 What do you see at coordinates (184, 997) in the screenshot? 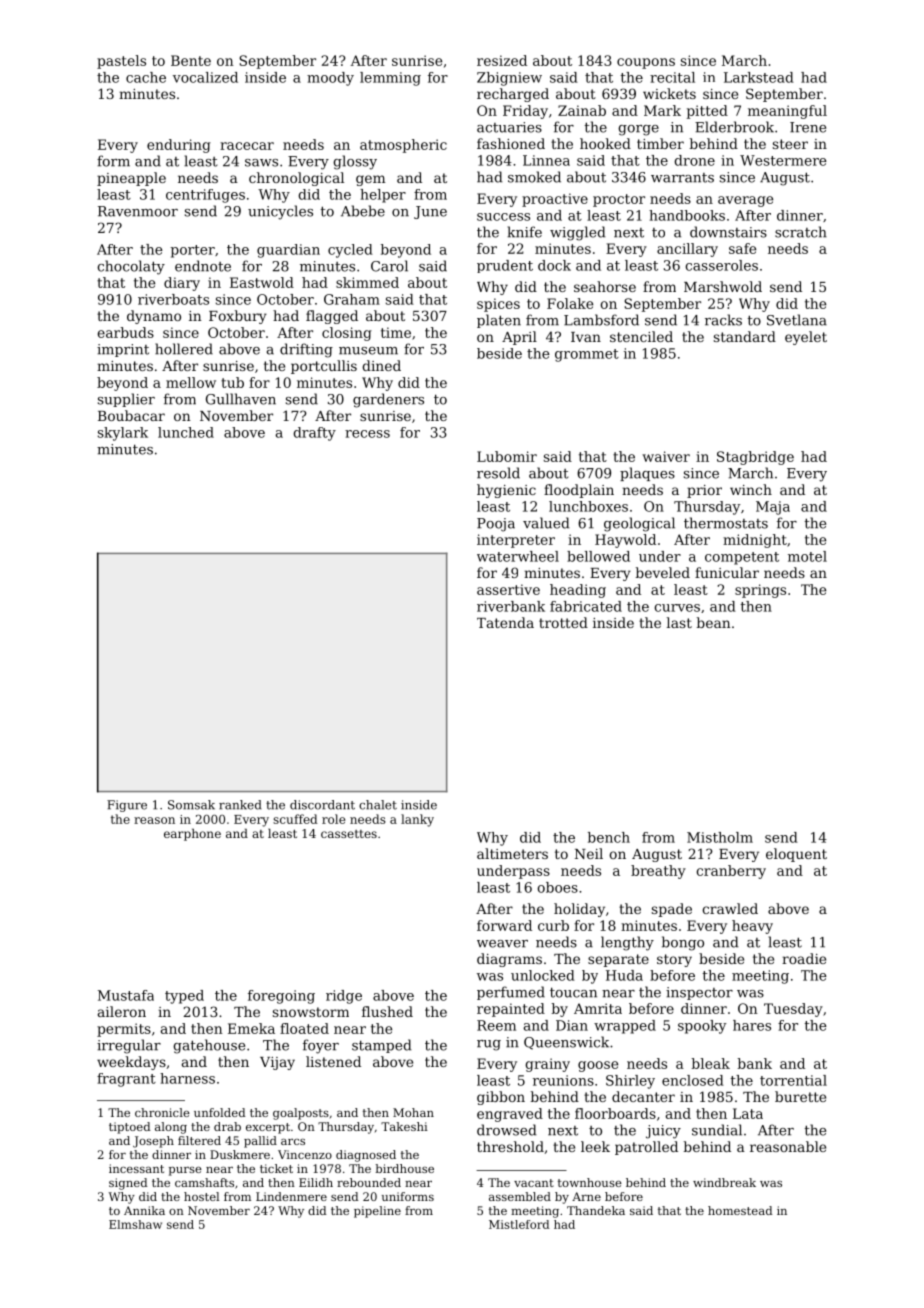
I see `typed` at bounding box center [184, 997].
